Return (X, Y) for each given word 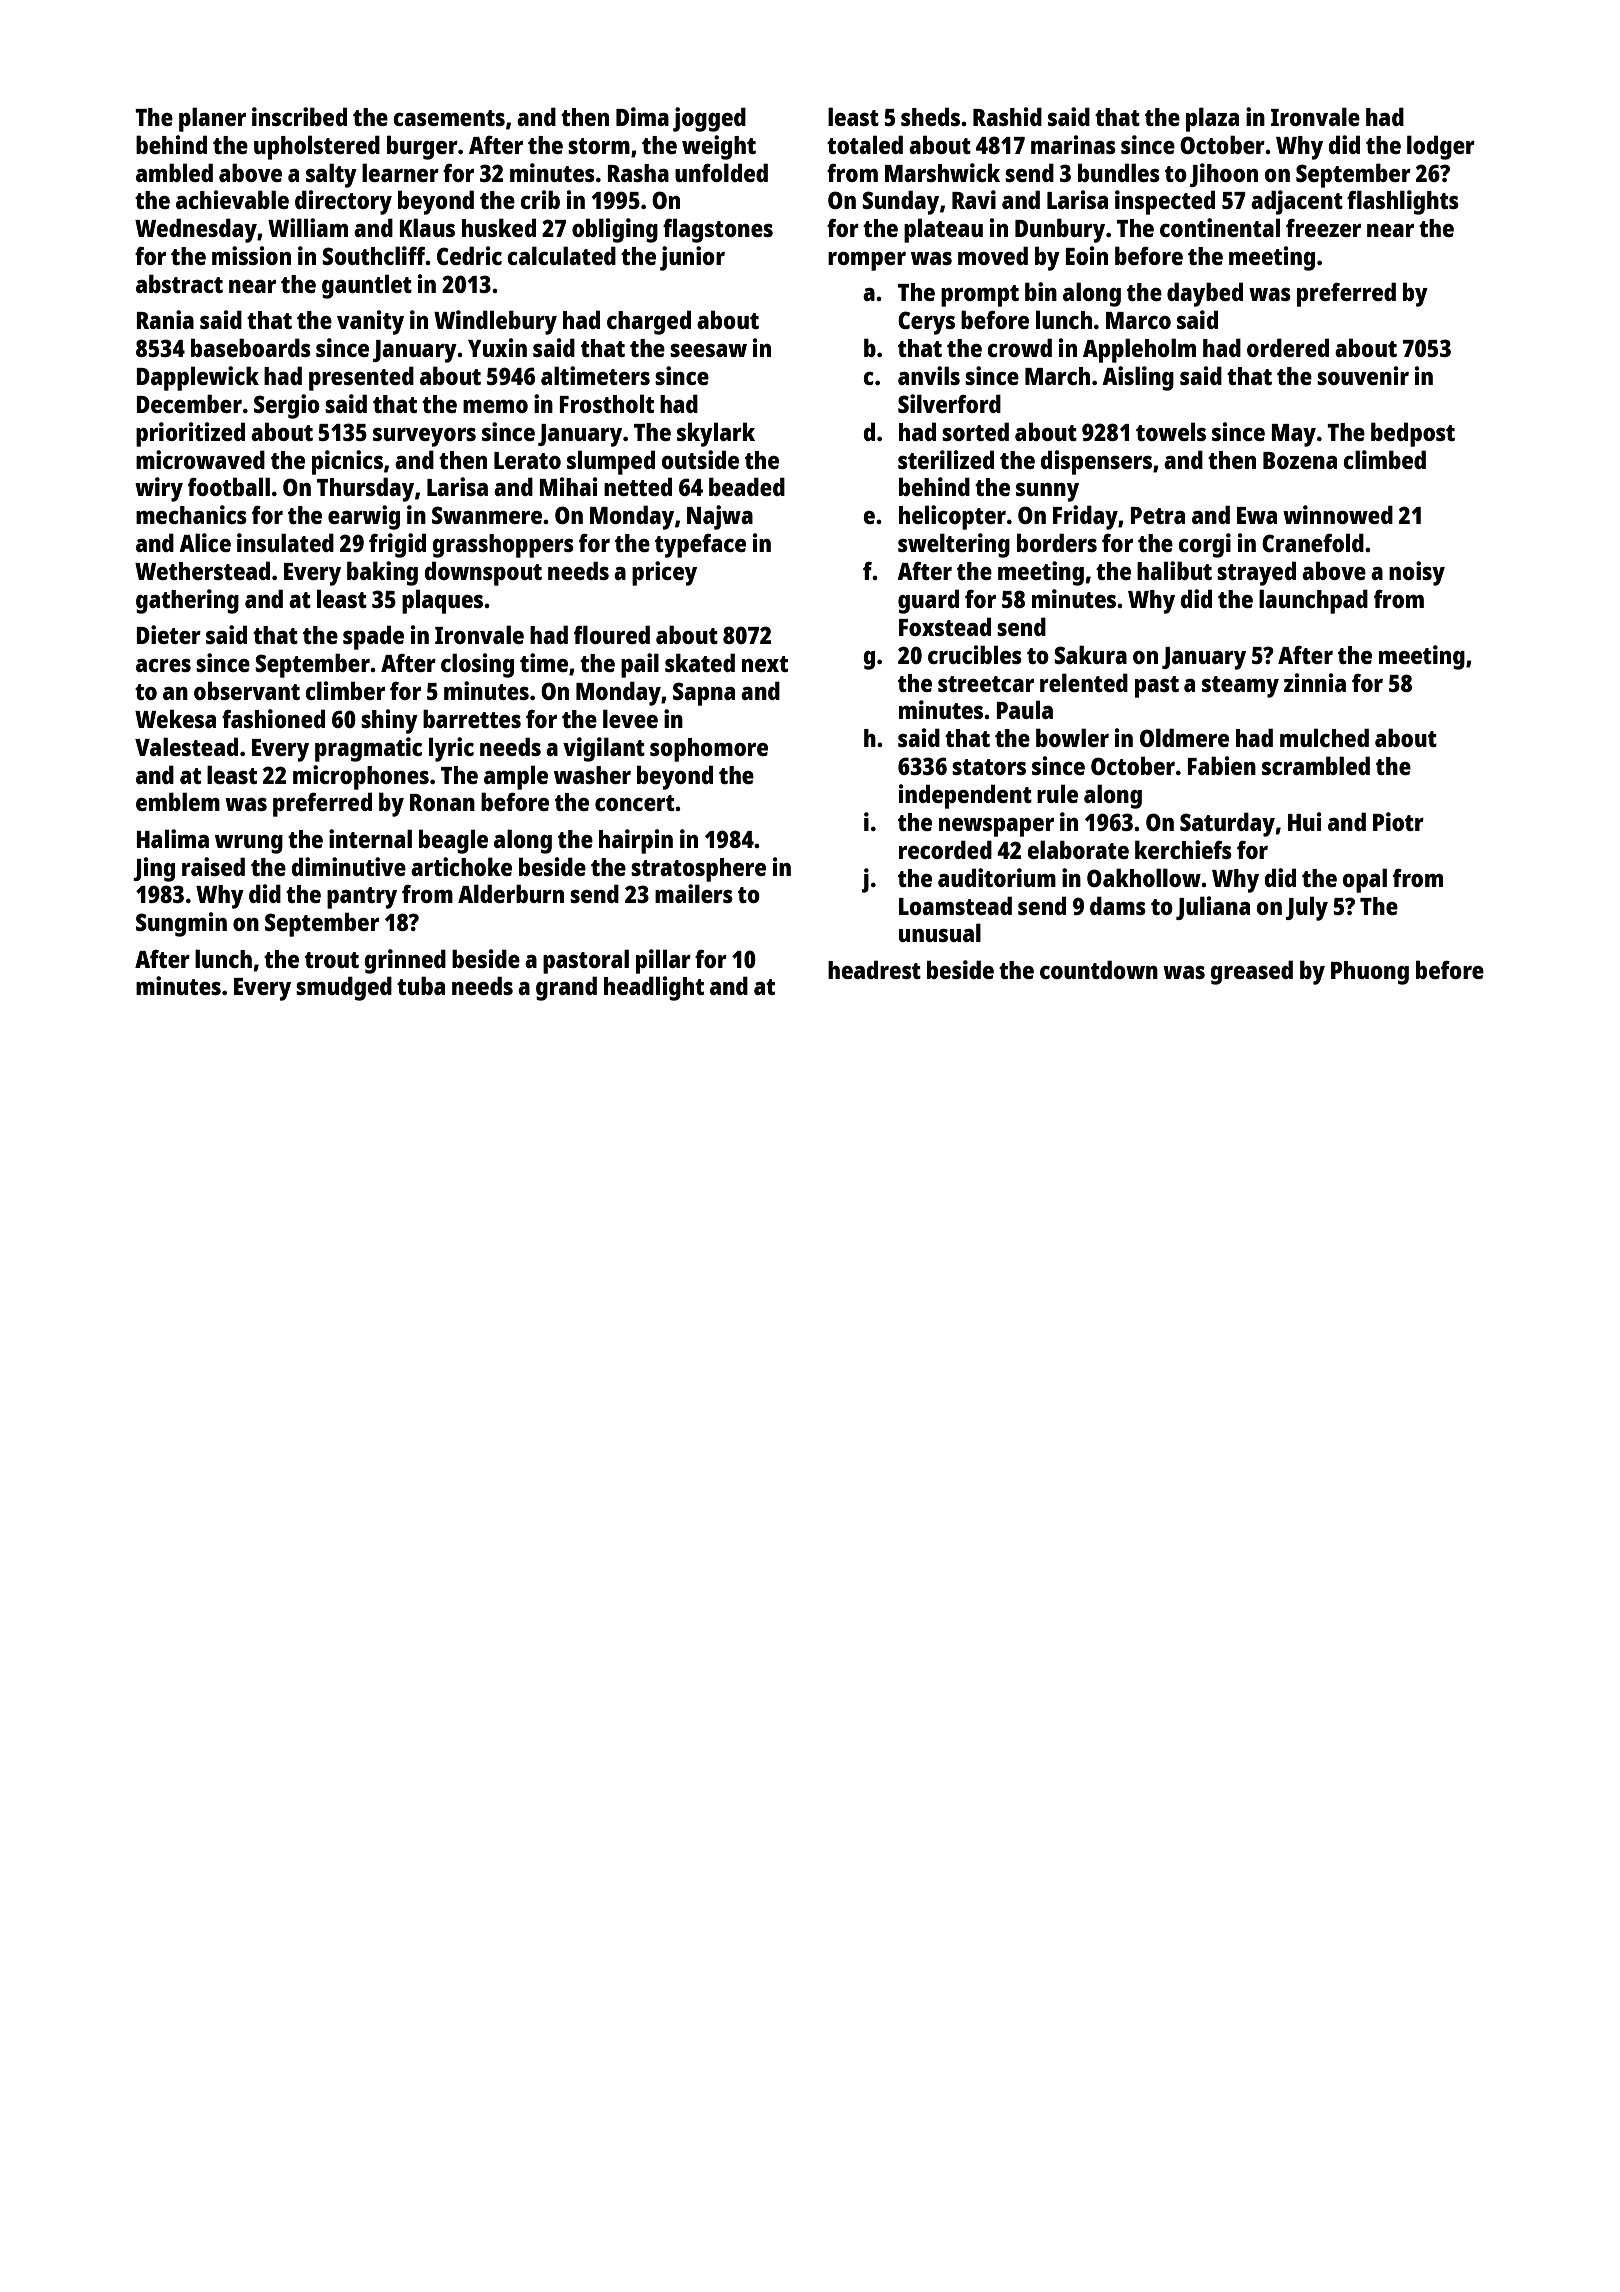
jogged (709, 119)
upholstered (317, 147)
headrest (874, 969)
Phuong (1370, 973)
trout (332, 960)
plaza (1212, 119)
